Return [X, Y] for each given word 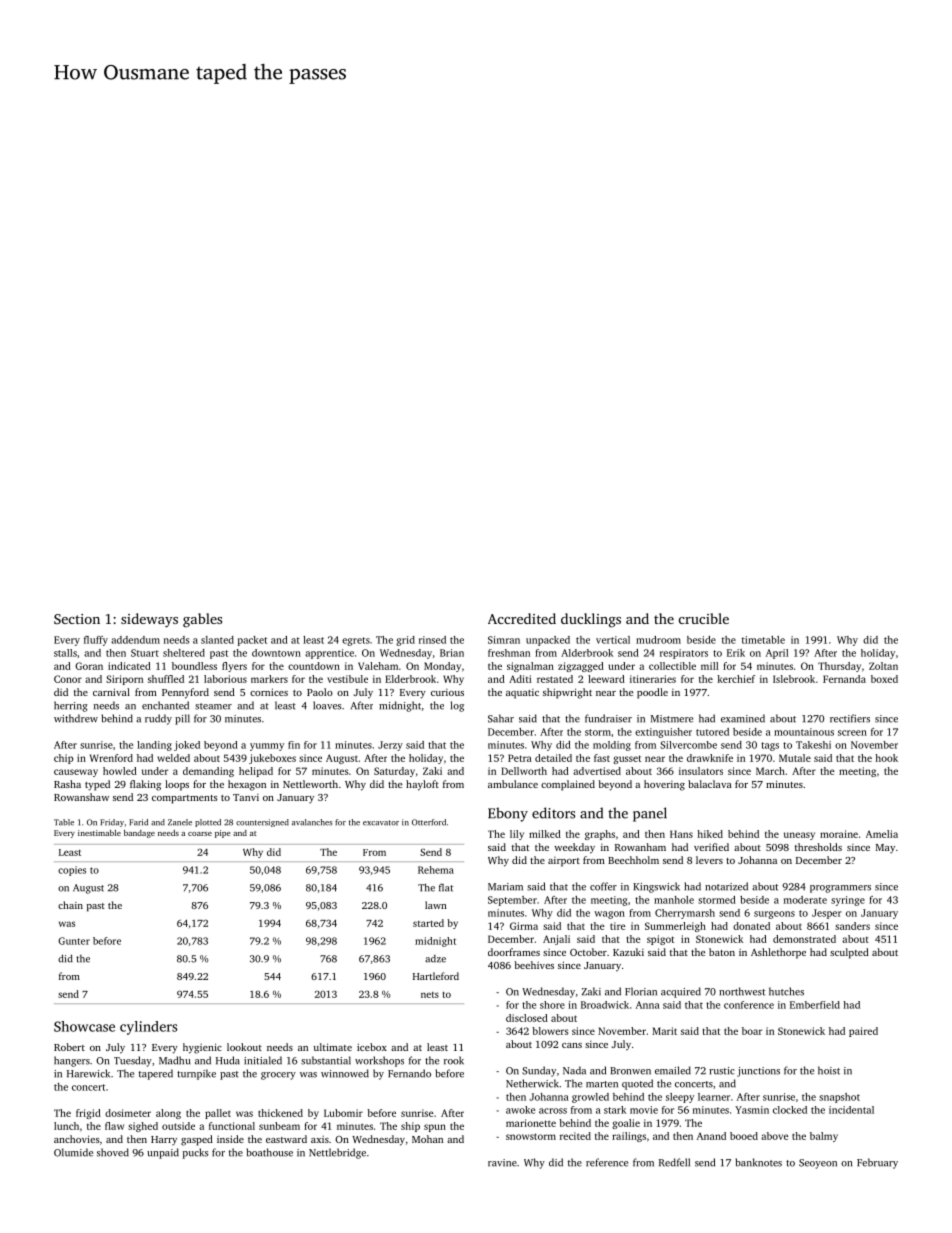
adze [435, 959]
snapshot [839, 1098]
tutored [712, 732]
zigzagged [581, 667]
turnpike [196, 1074]
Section [77, 619]
